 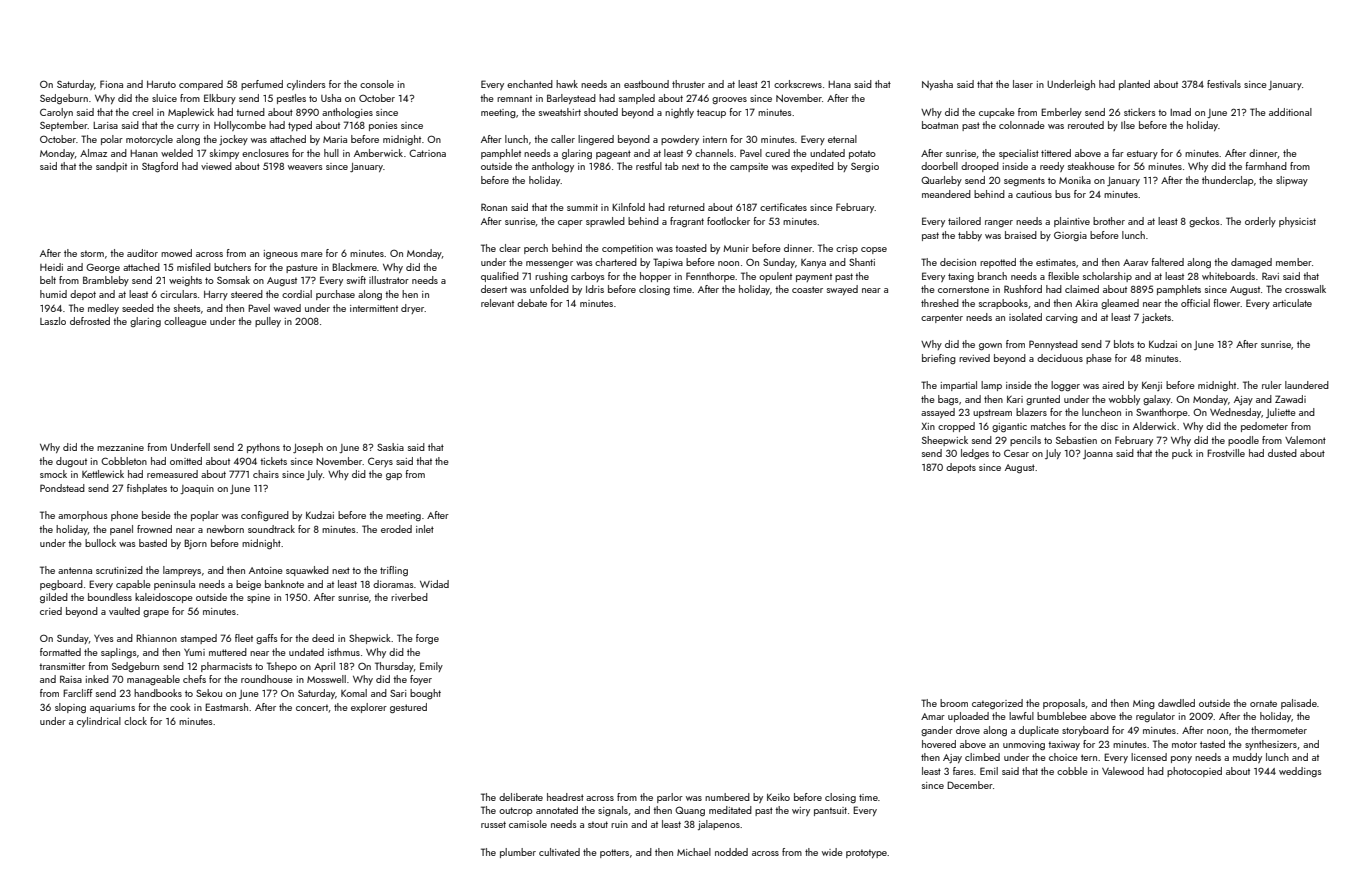 What do you see at coordinates (954, 703) in the screenshot?
I see `broom` at bounding box center [954, 703].
